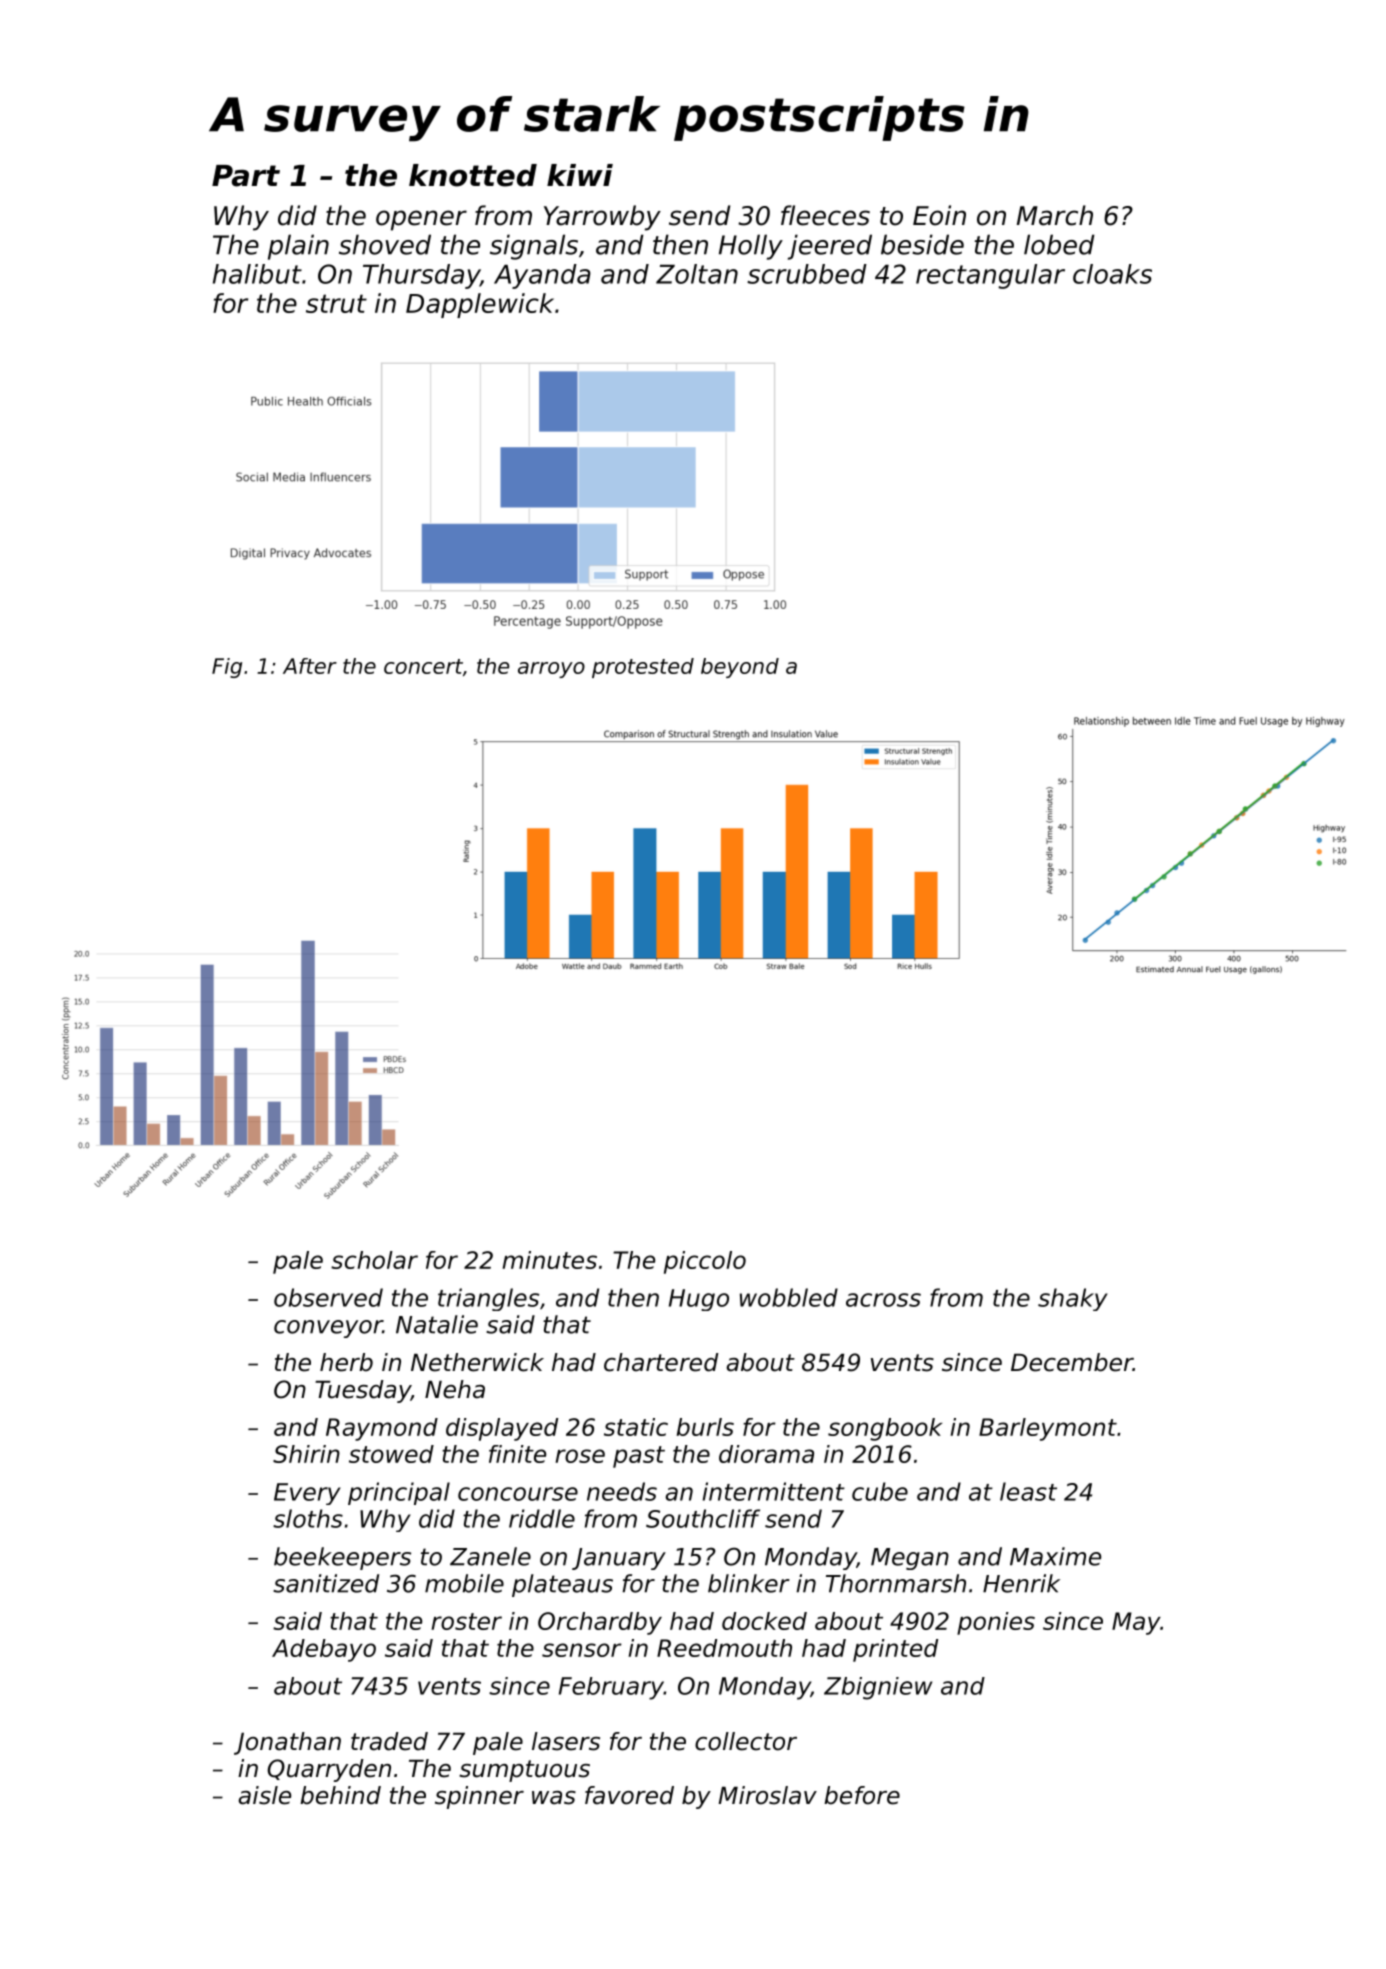 The width and height of the screenshot is (1386, 1969). I want to click on wobbled, so click(789, 1297).
